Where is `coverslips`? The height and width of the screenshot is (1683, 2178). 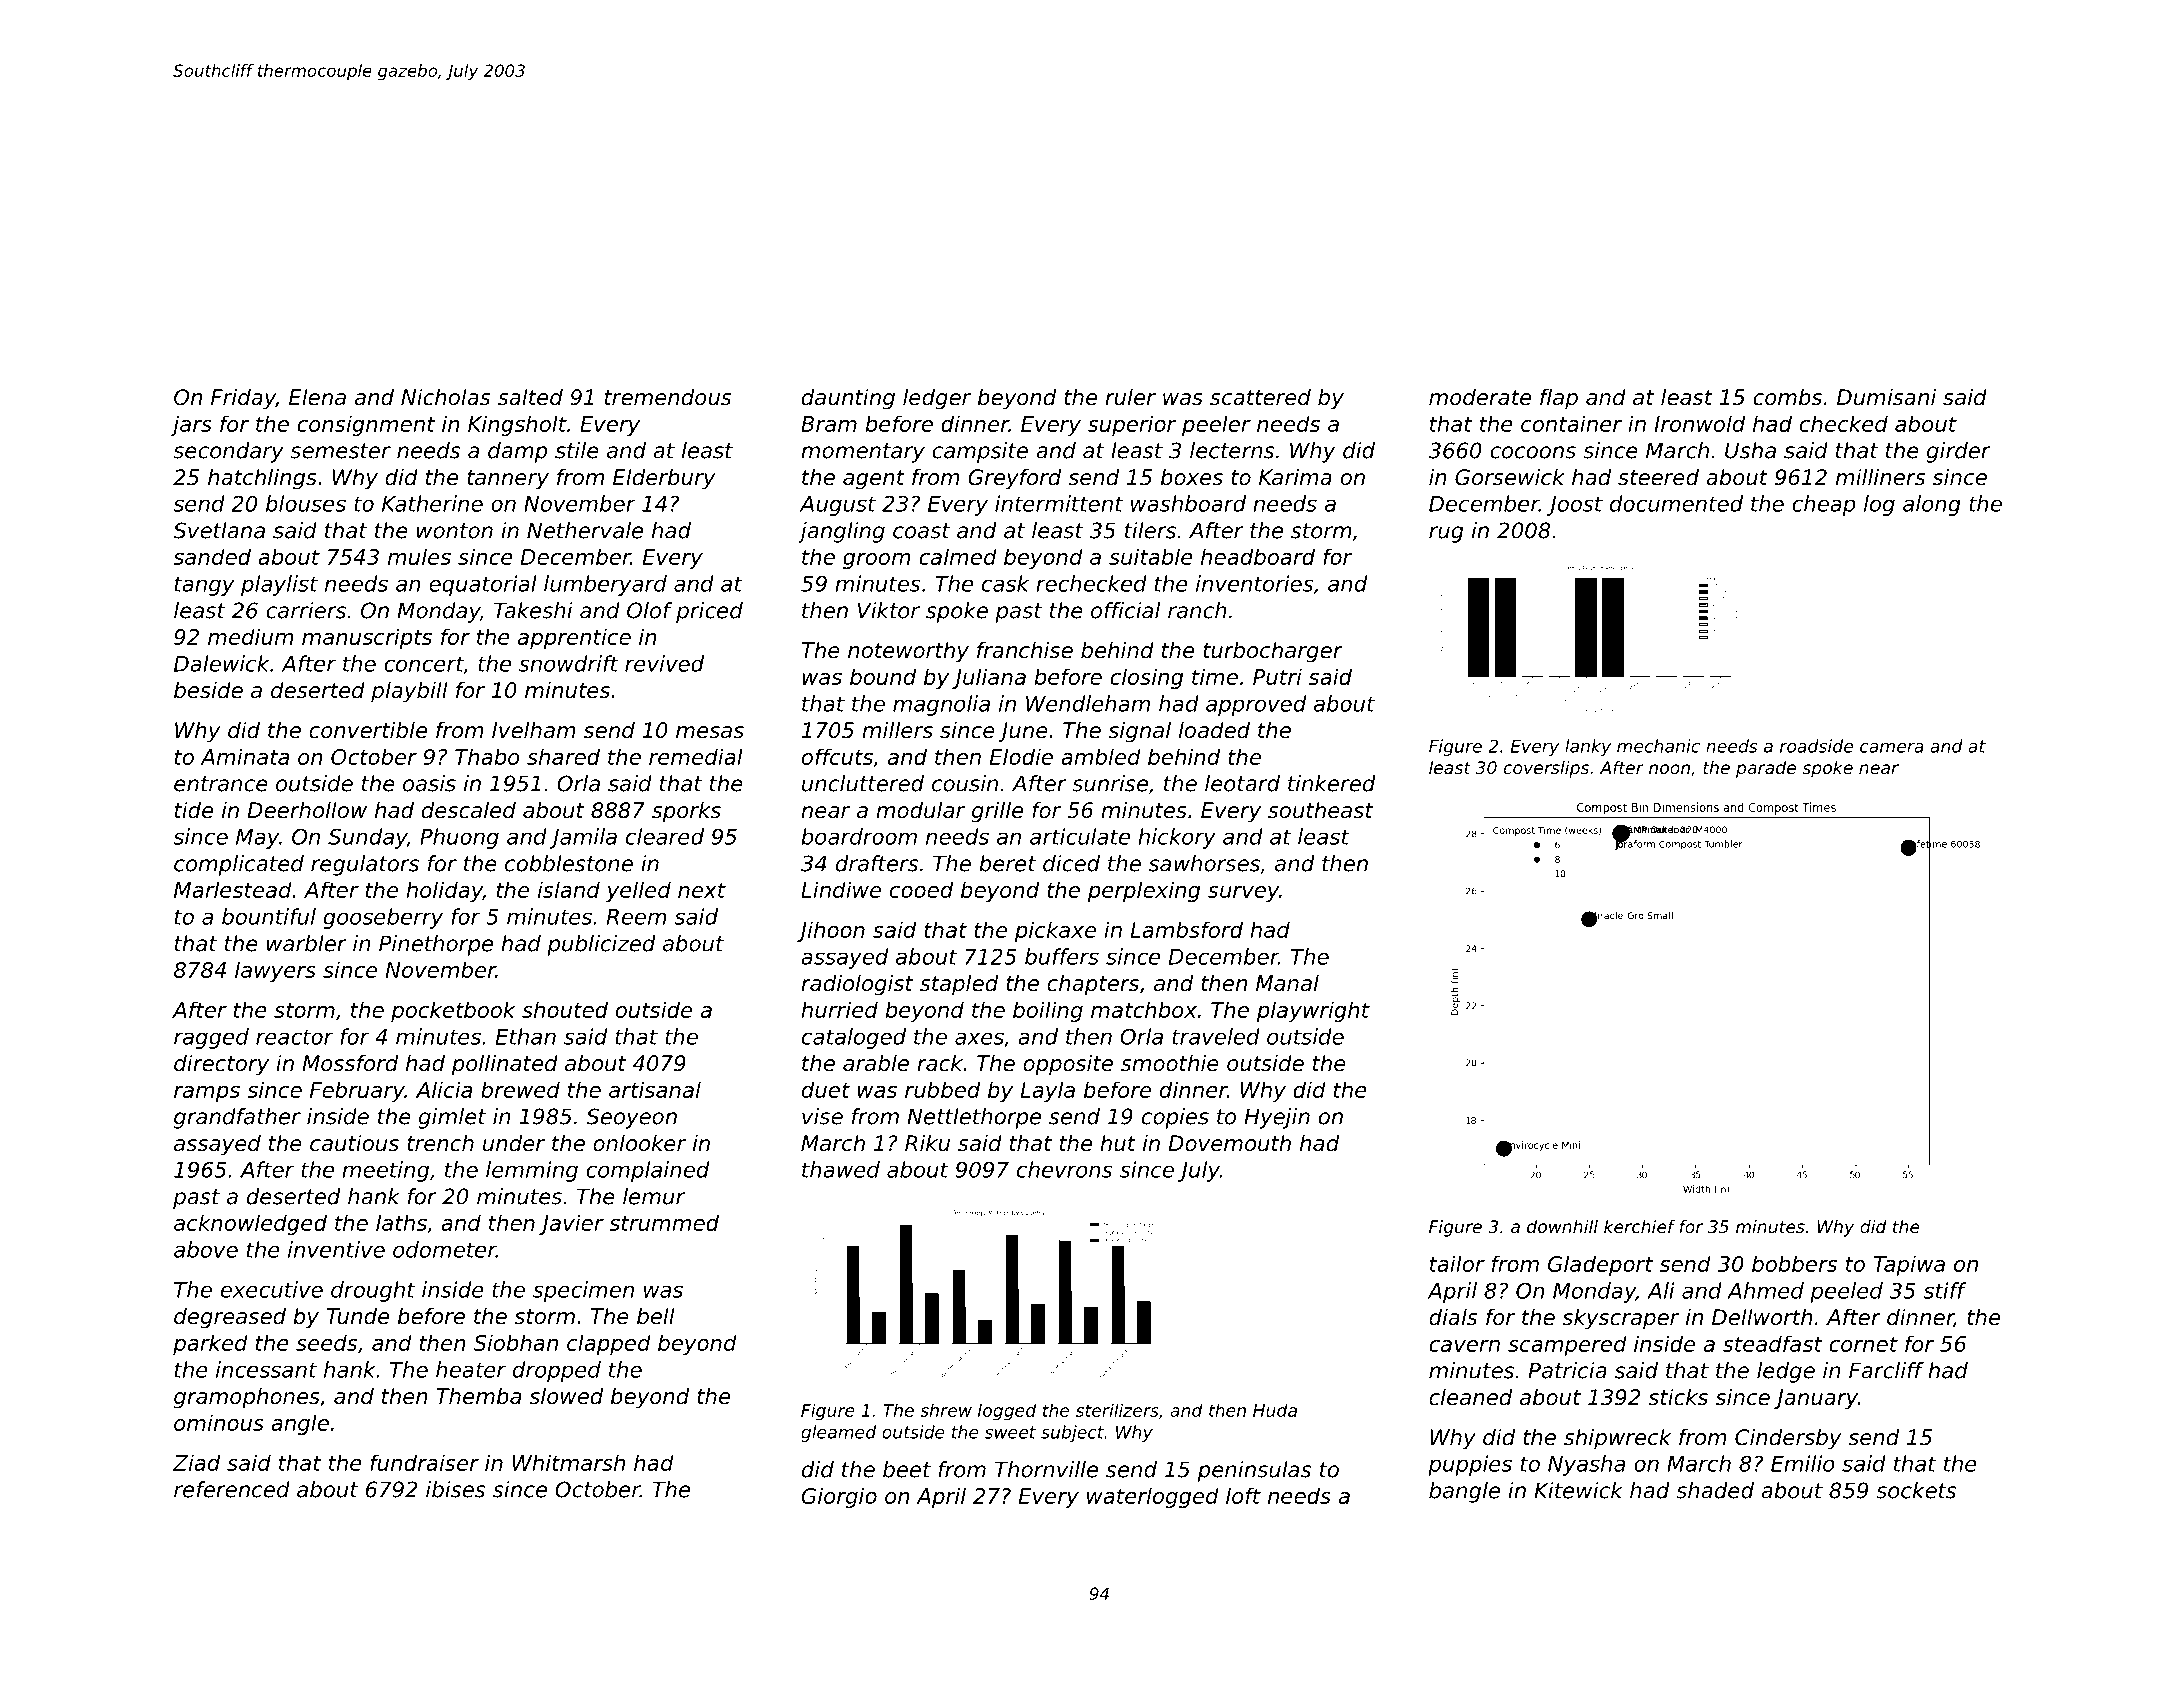
coverslips is located at coordinates (1546, 769).
